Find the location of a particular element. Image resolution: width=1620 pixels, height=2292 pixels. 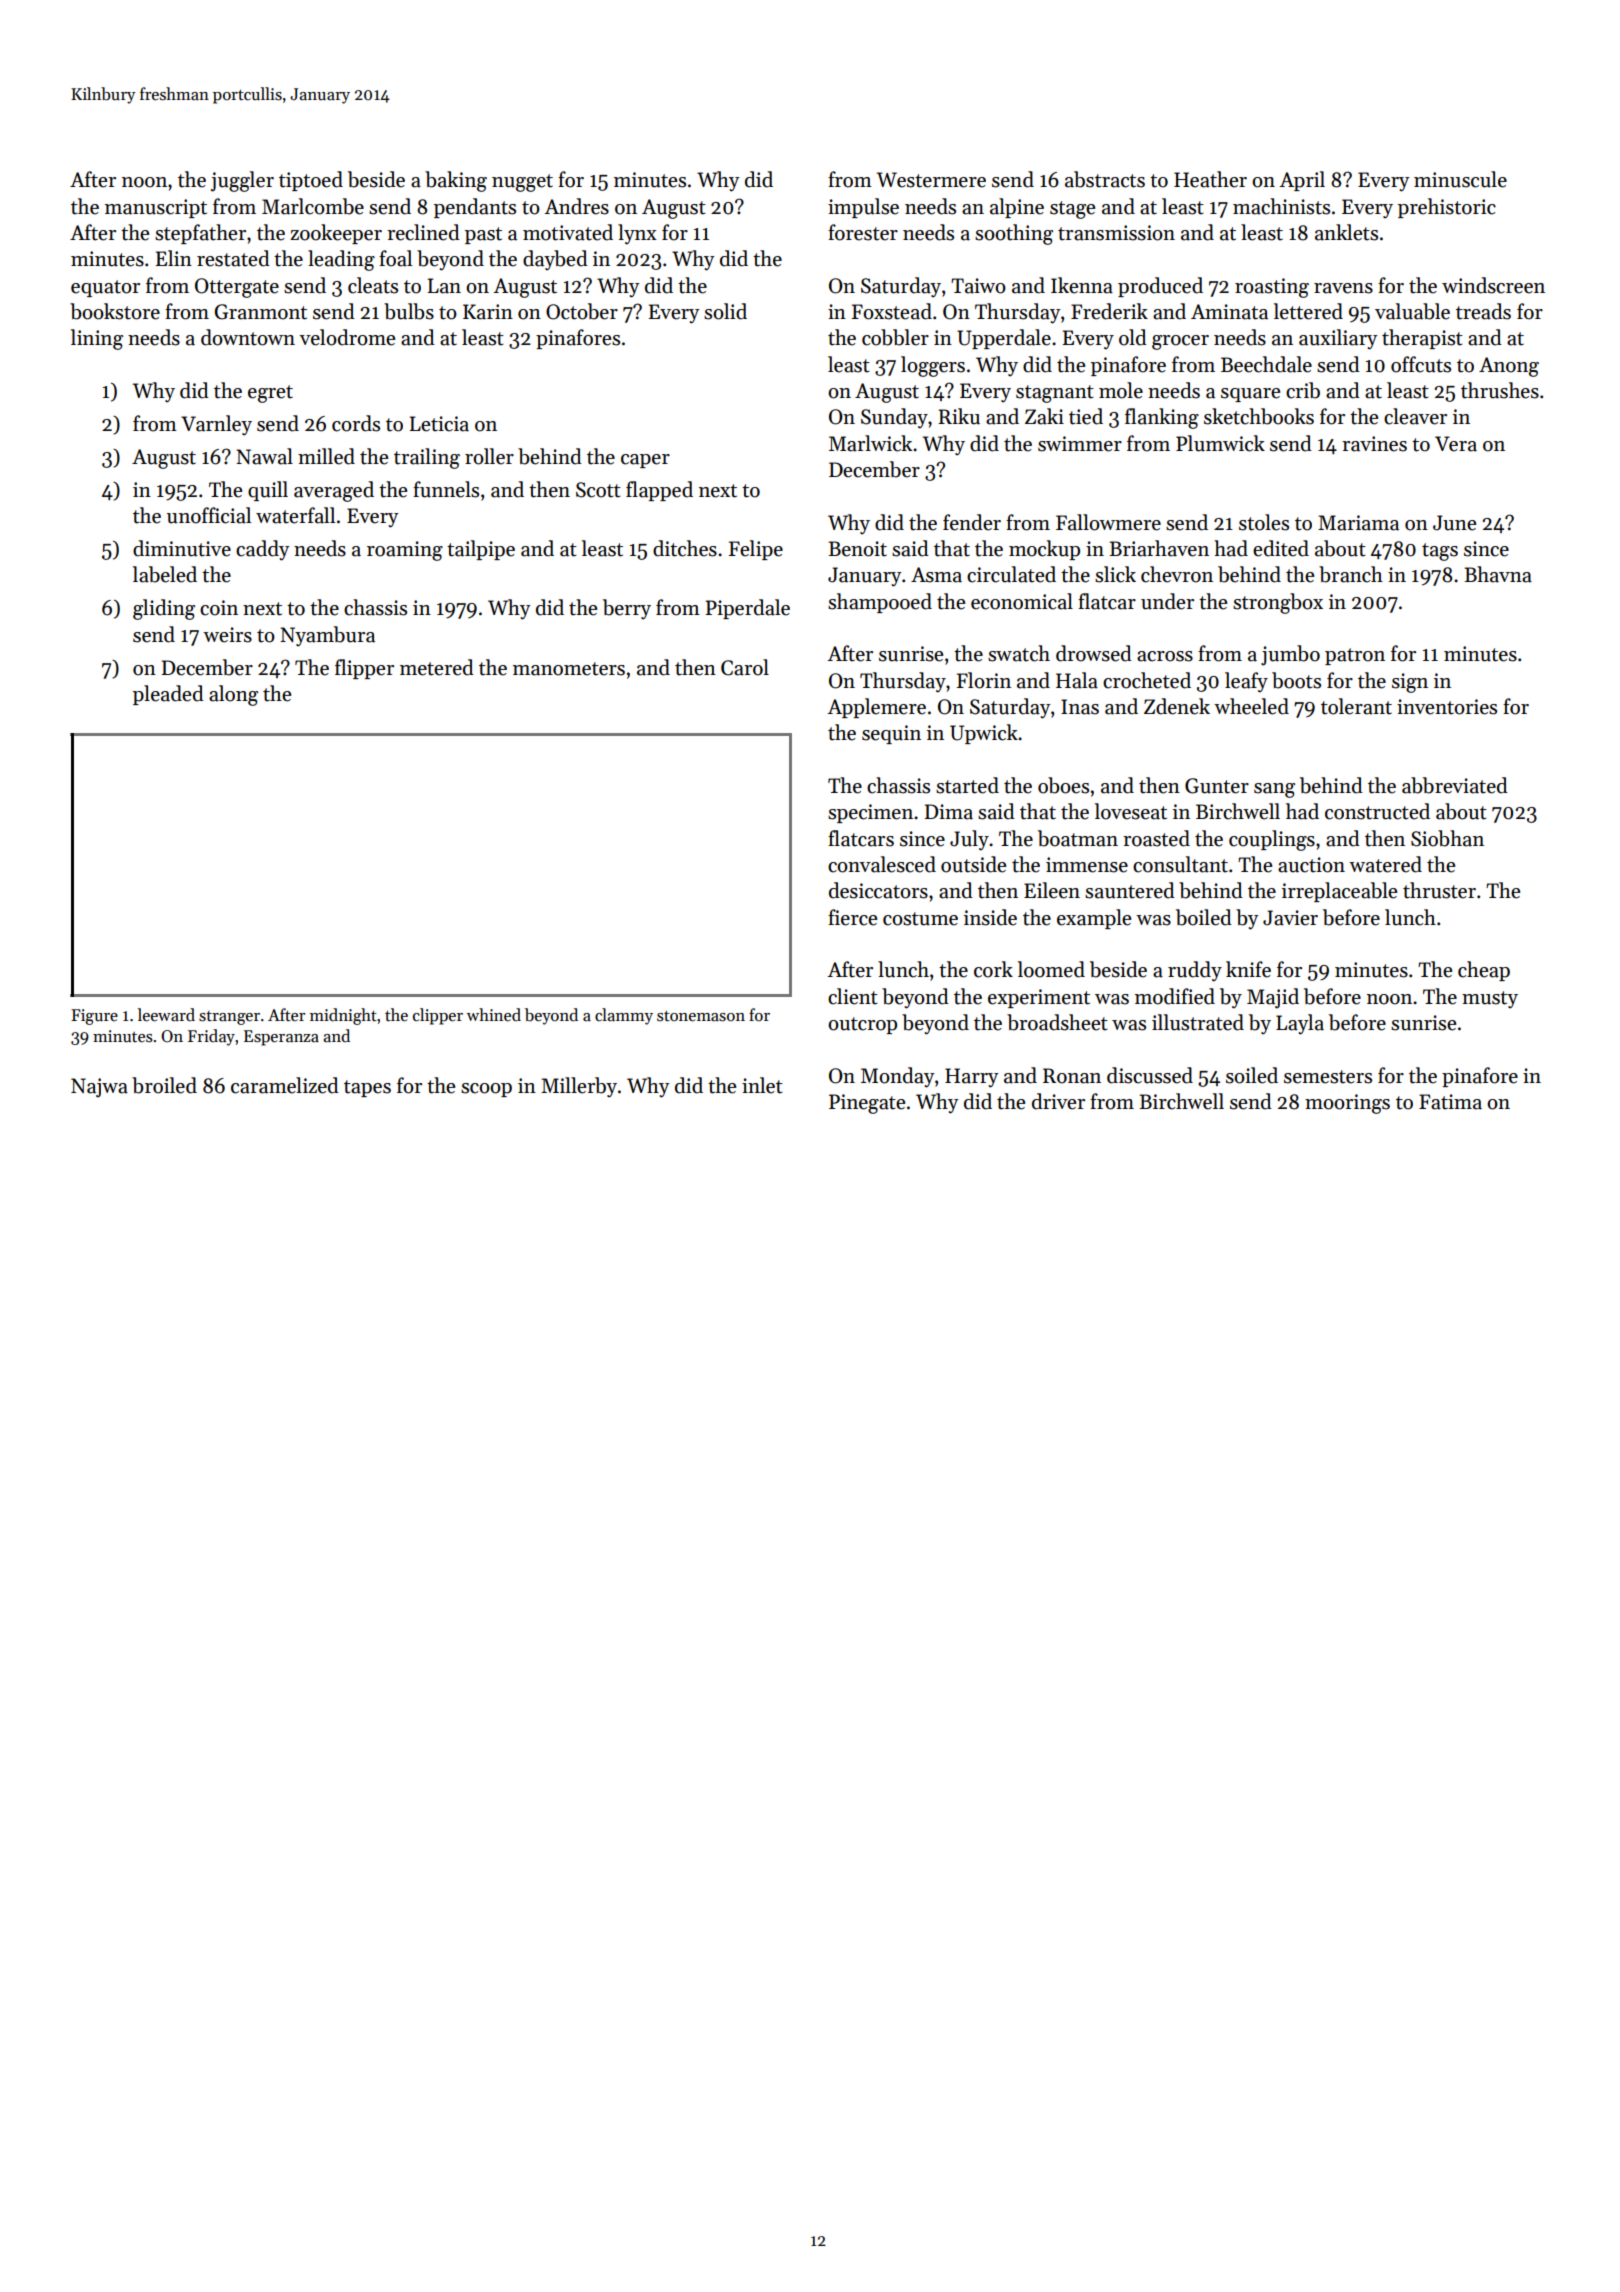

pleaded is located at coordinates (168, 695).
